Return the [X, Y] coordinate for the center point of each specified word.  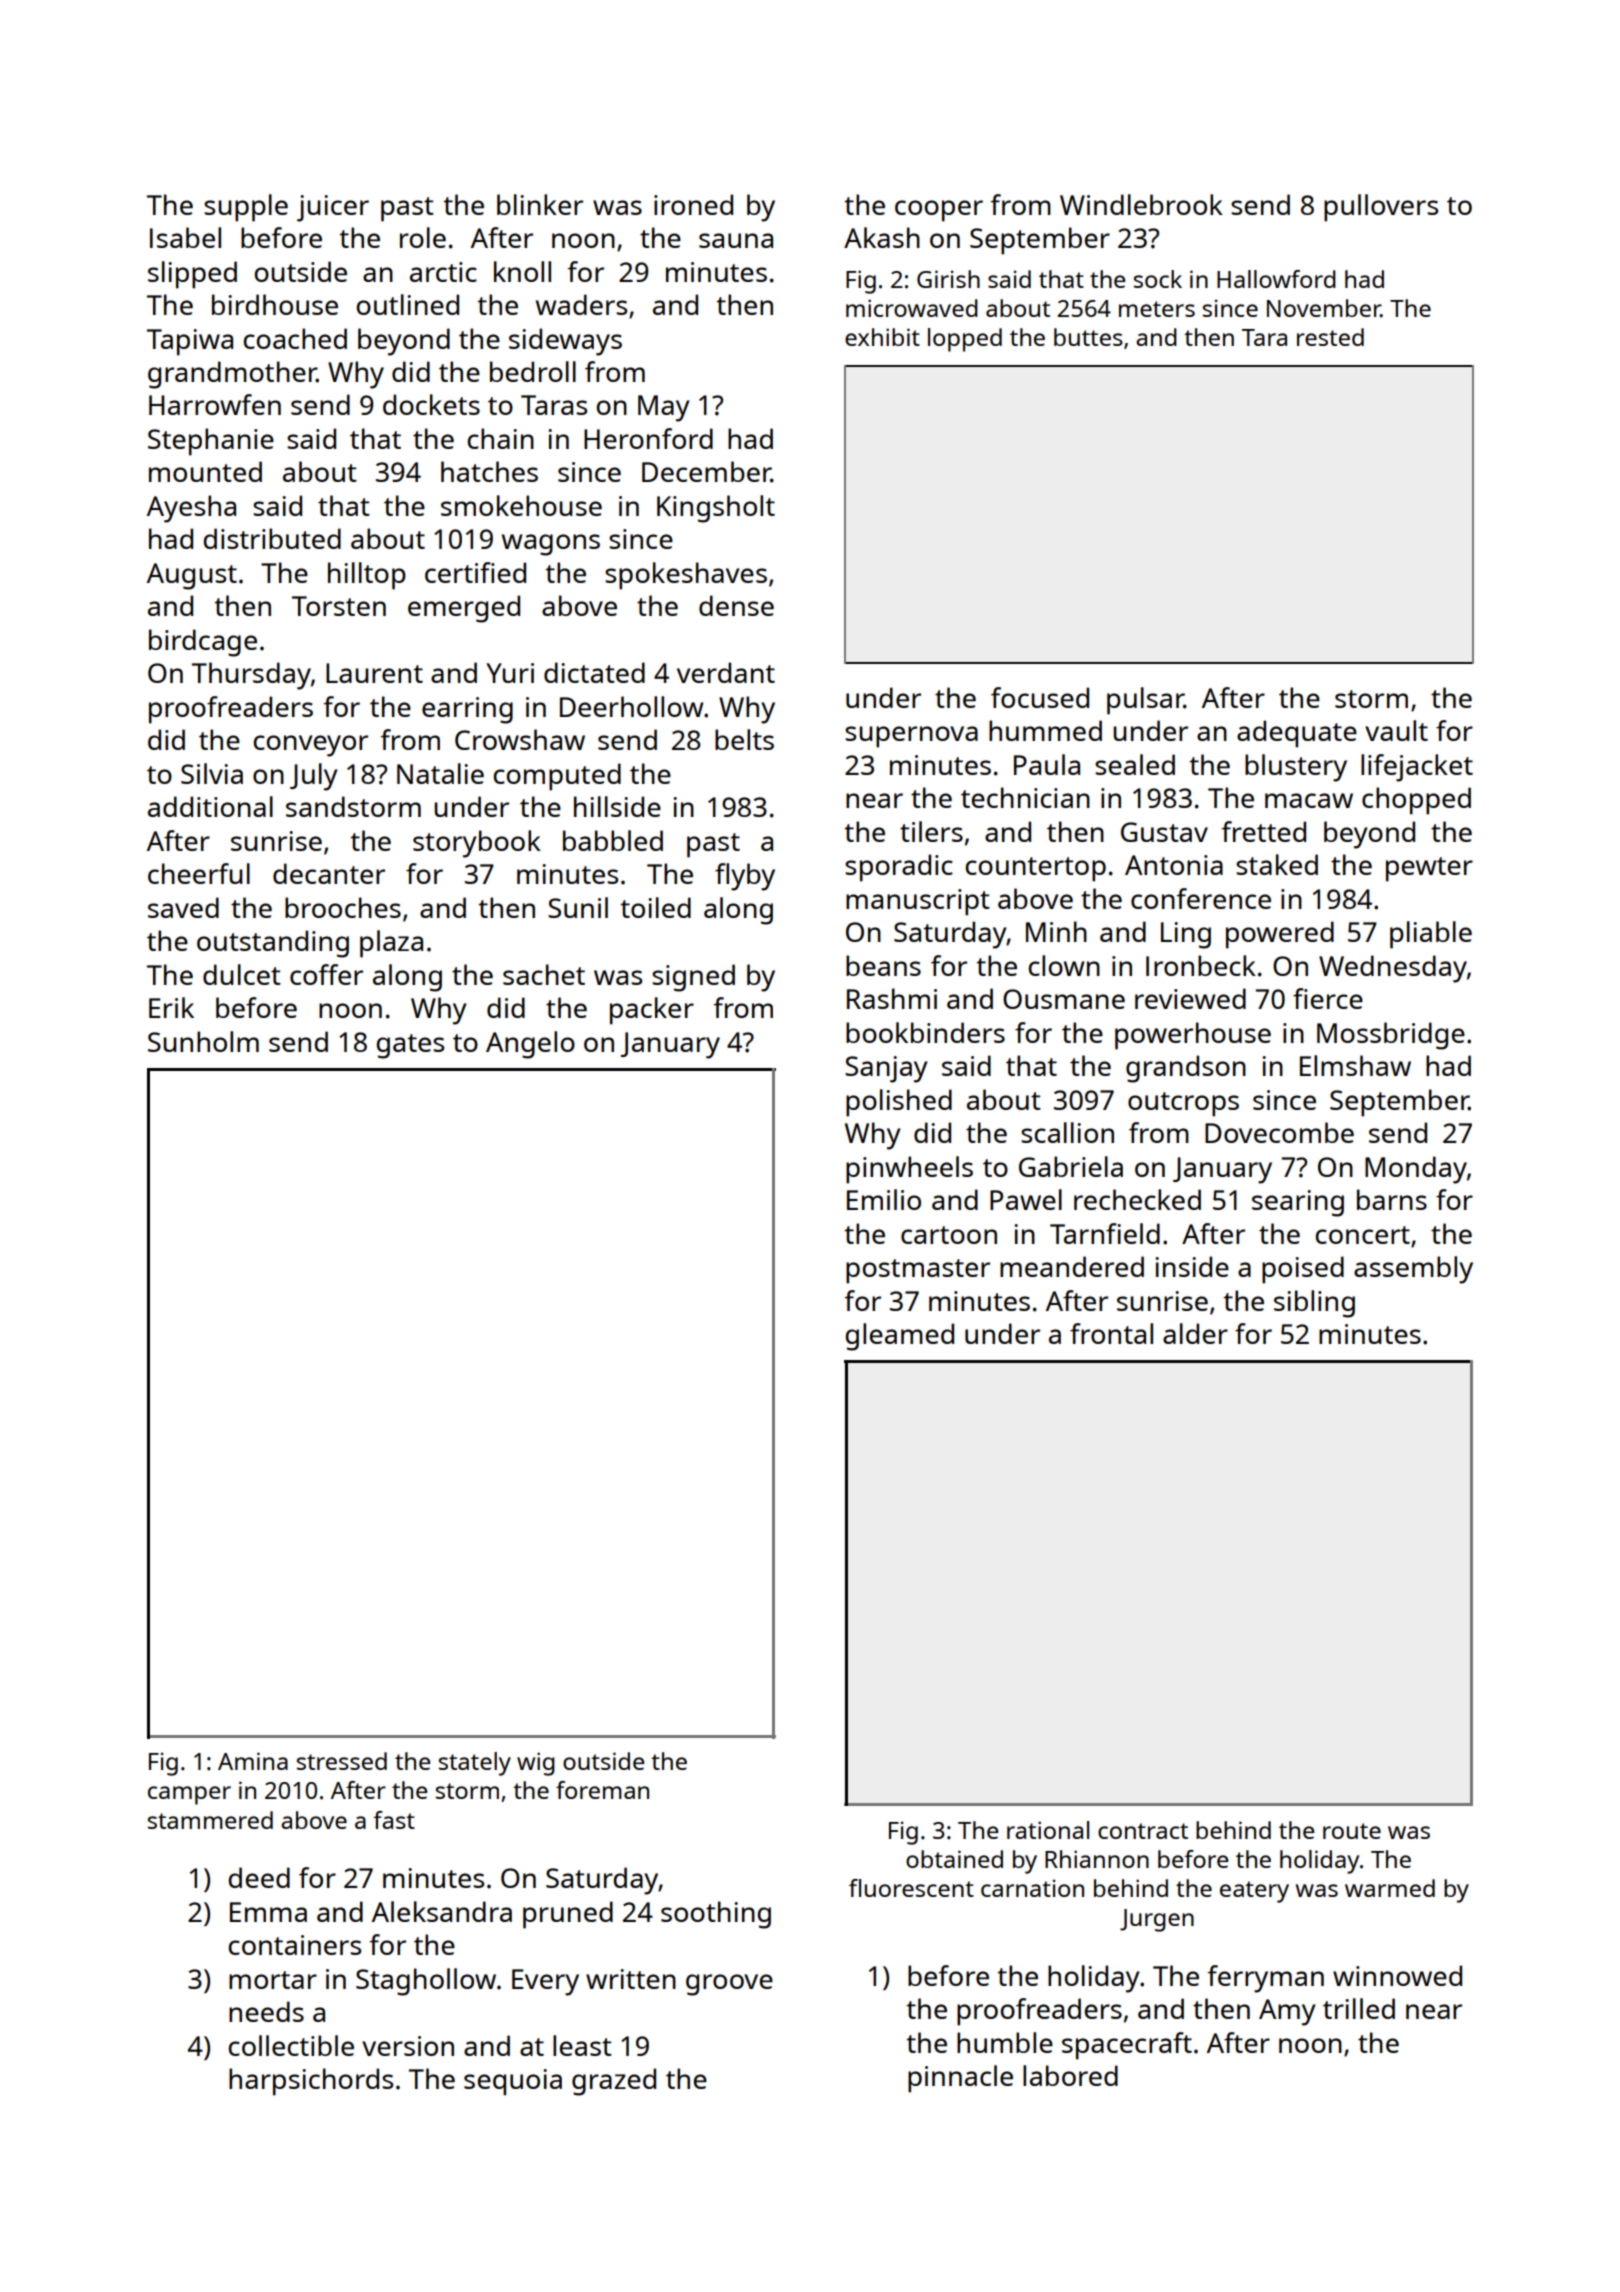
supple [246, 208]
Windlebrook [1141, 204]
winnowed [1397, 1975]
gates [410, 1046]
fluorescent [911, 1888]
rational [1048, 1830]
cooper [939, 211]
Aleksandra [442, 1911]
